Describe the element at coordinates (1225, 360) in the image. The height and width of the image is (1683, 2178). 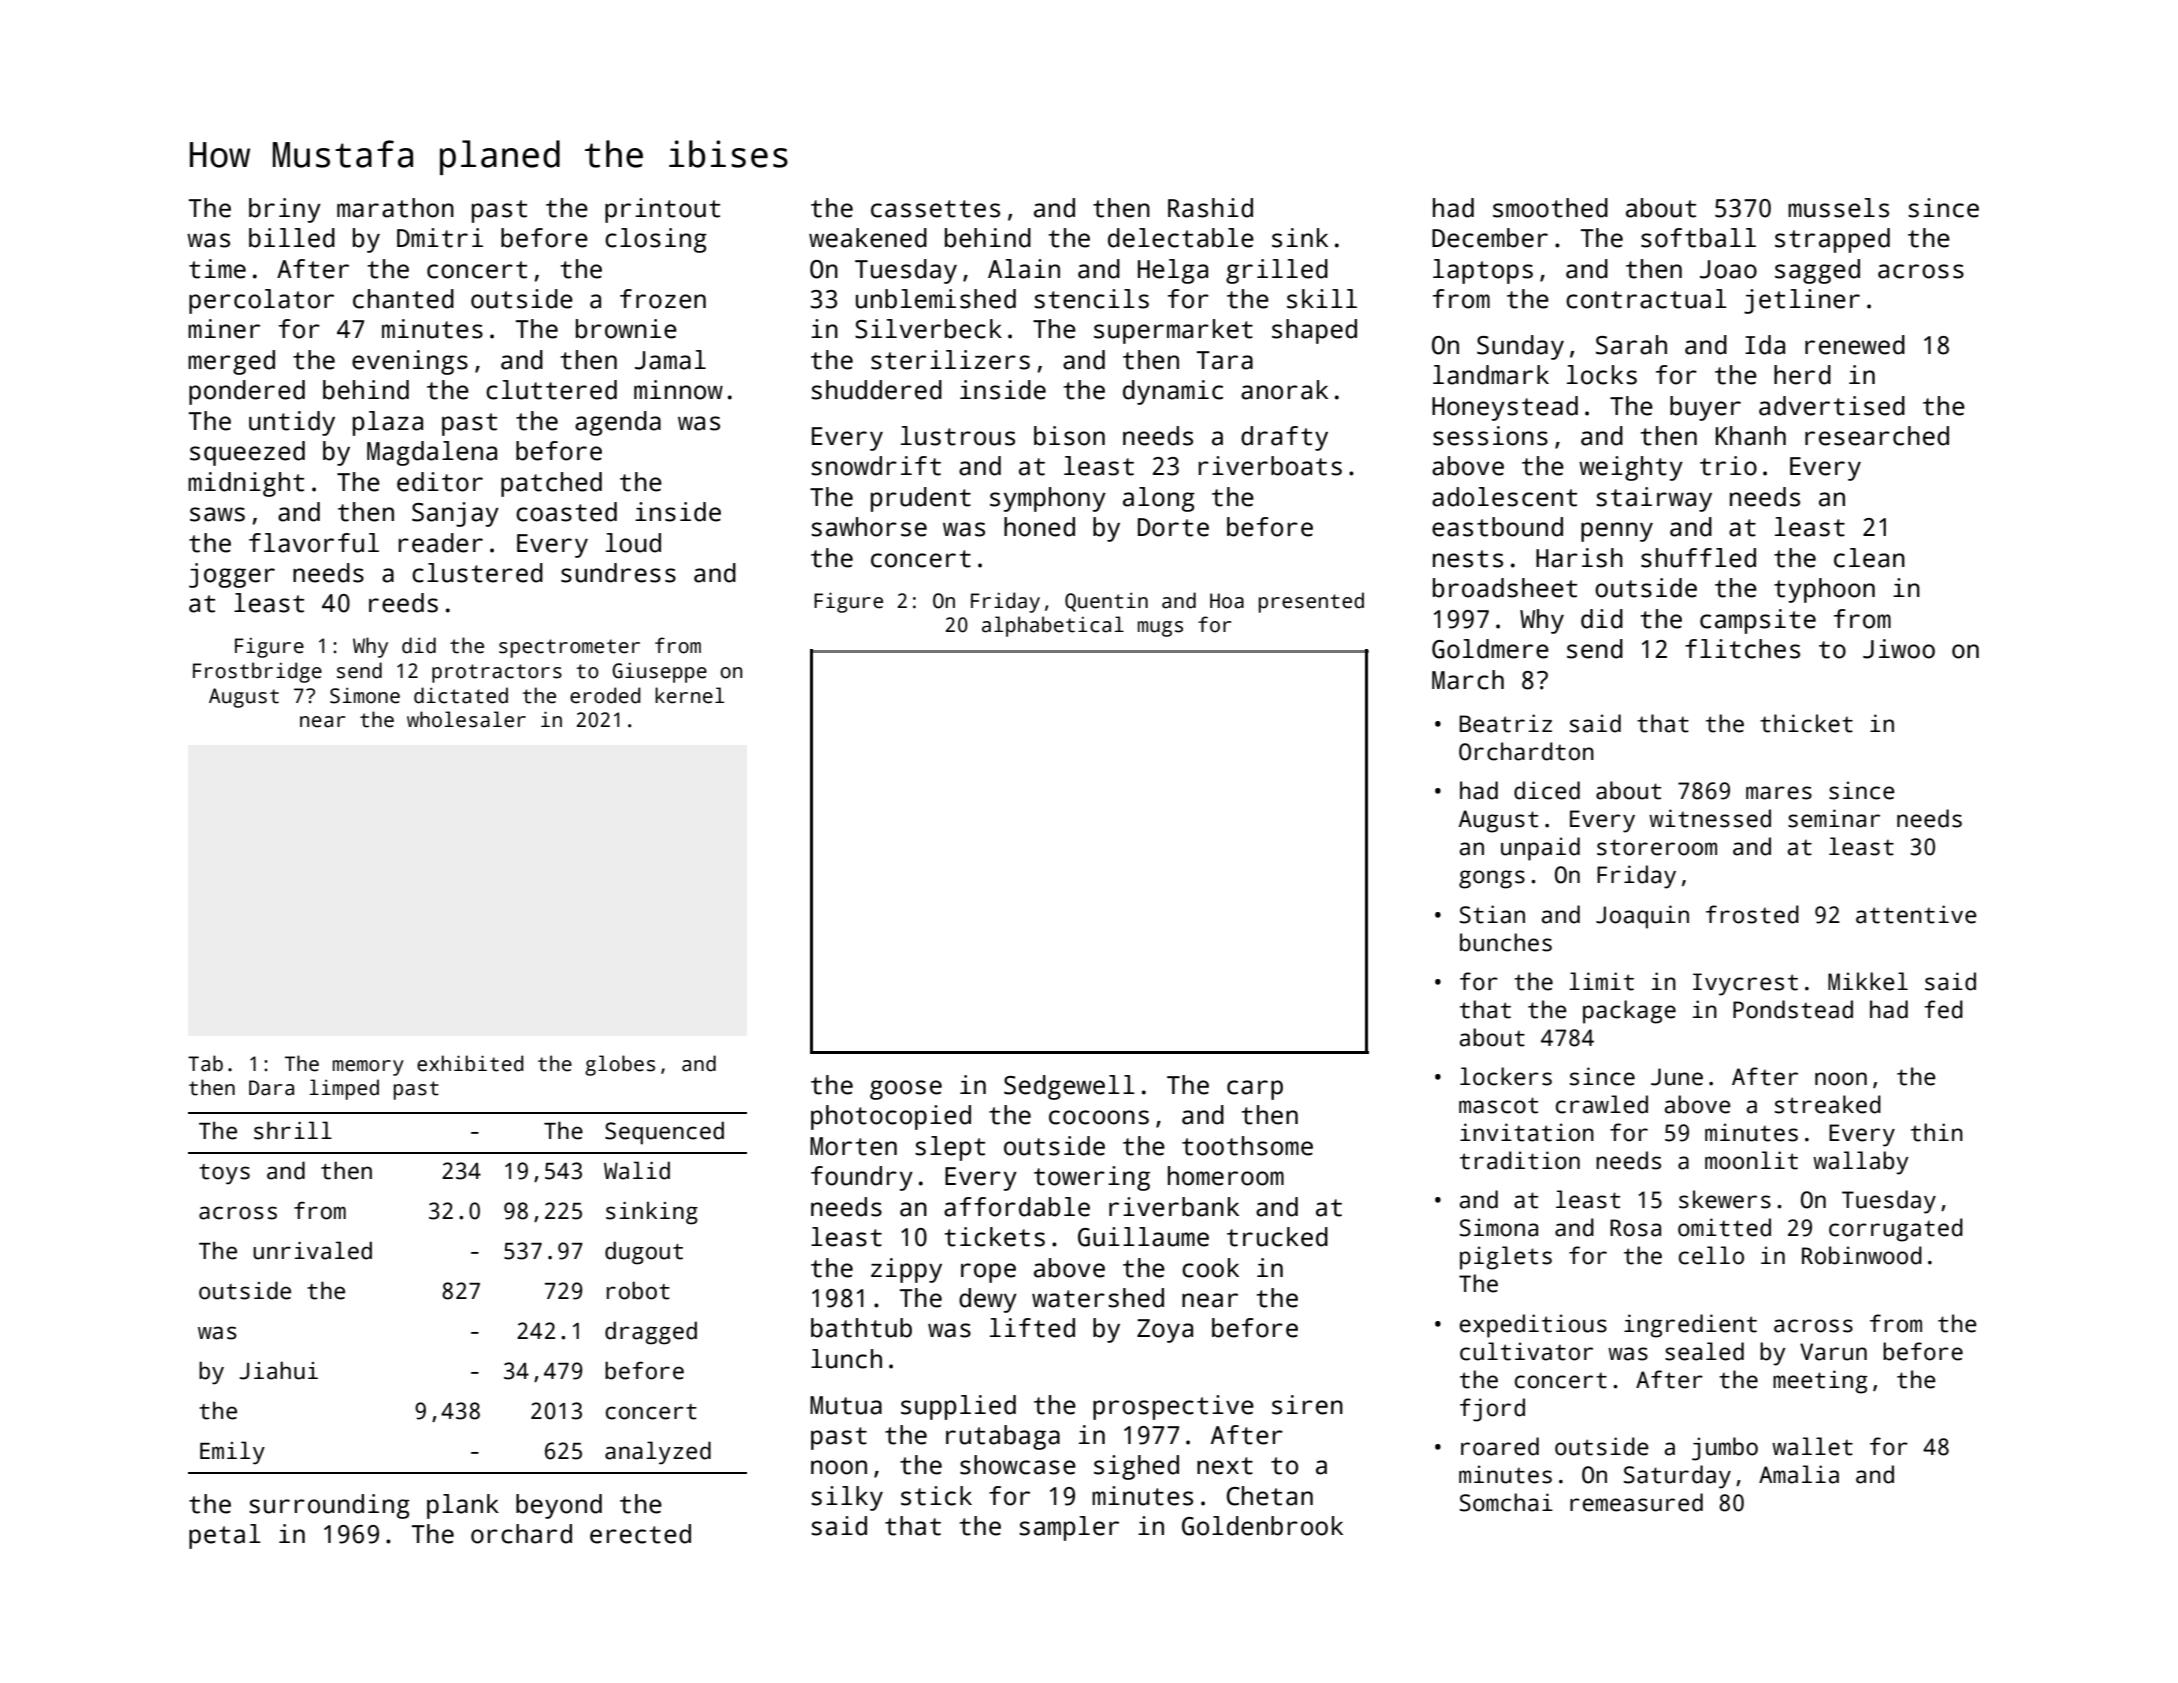
I see `Tara` at that location.
